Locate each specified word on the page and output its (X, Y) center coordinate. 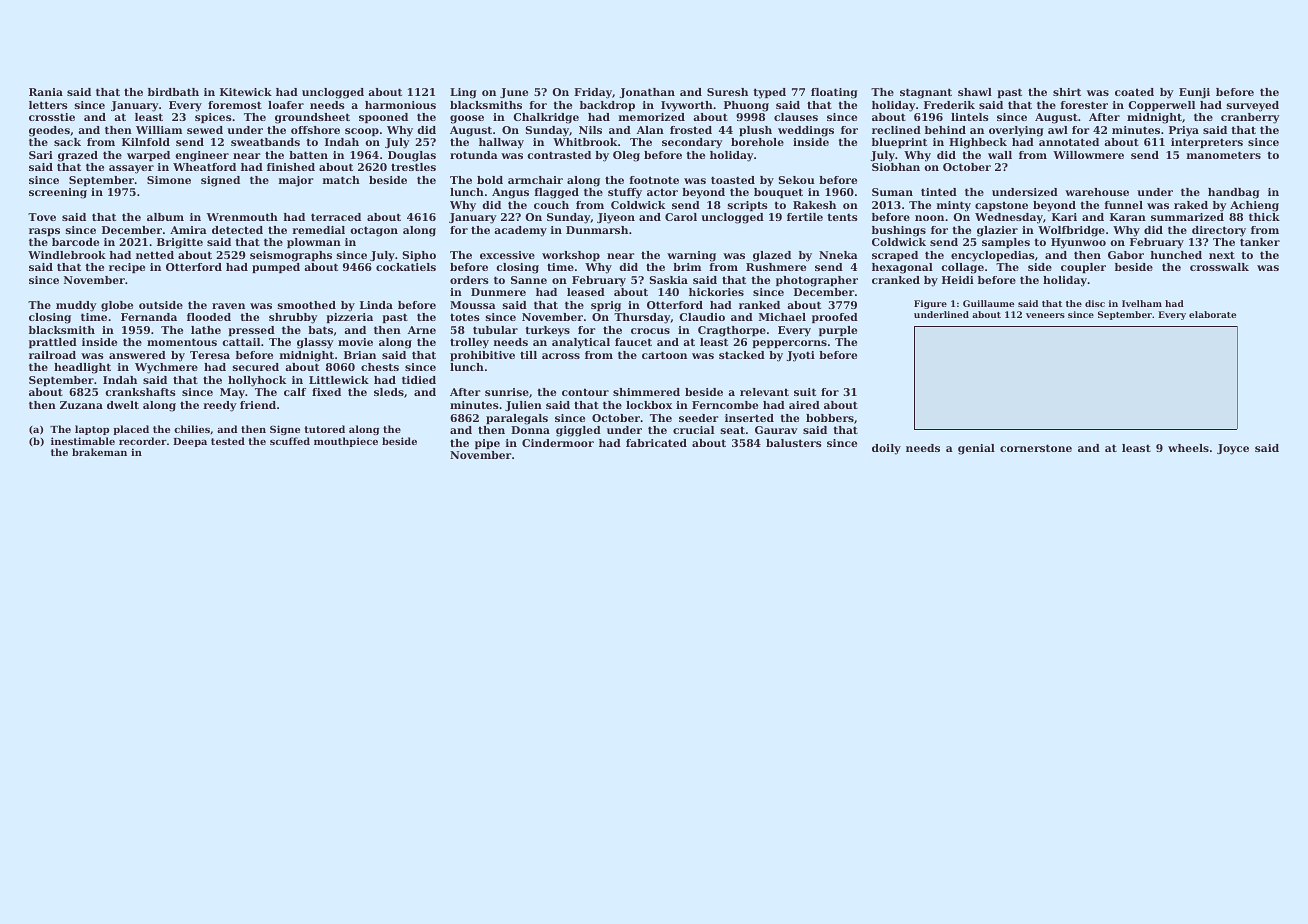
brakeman (99, 452)
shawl (975, 92)
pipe (487, 444)
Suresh (727, 92)
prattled (53, 343)
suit (805, 392)
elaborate (1212, 314)
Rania (46, 92)
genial (976, 449)
